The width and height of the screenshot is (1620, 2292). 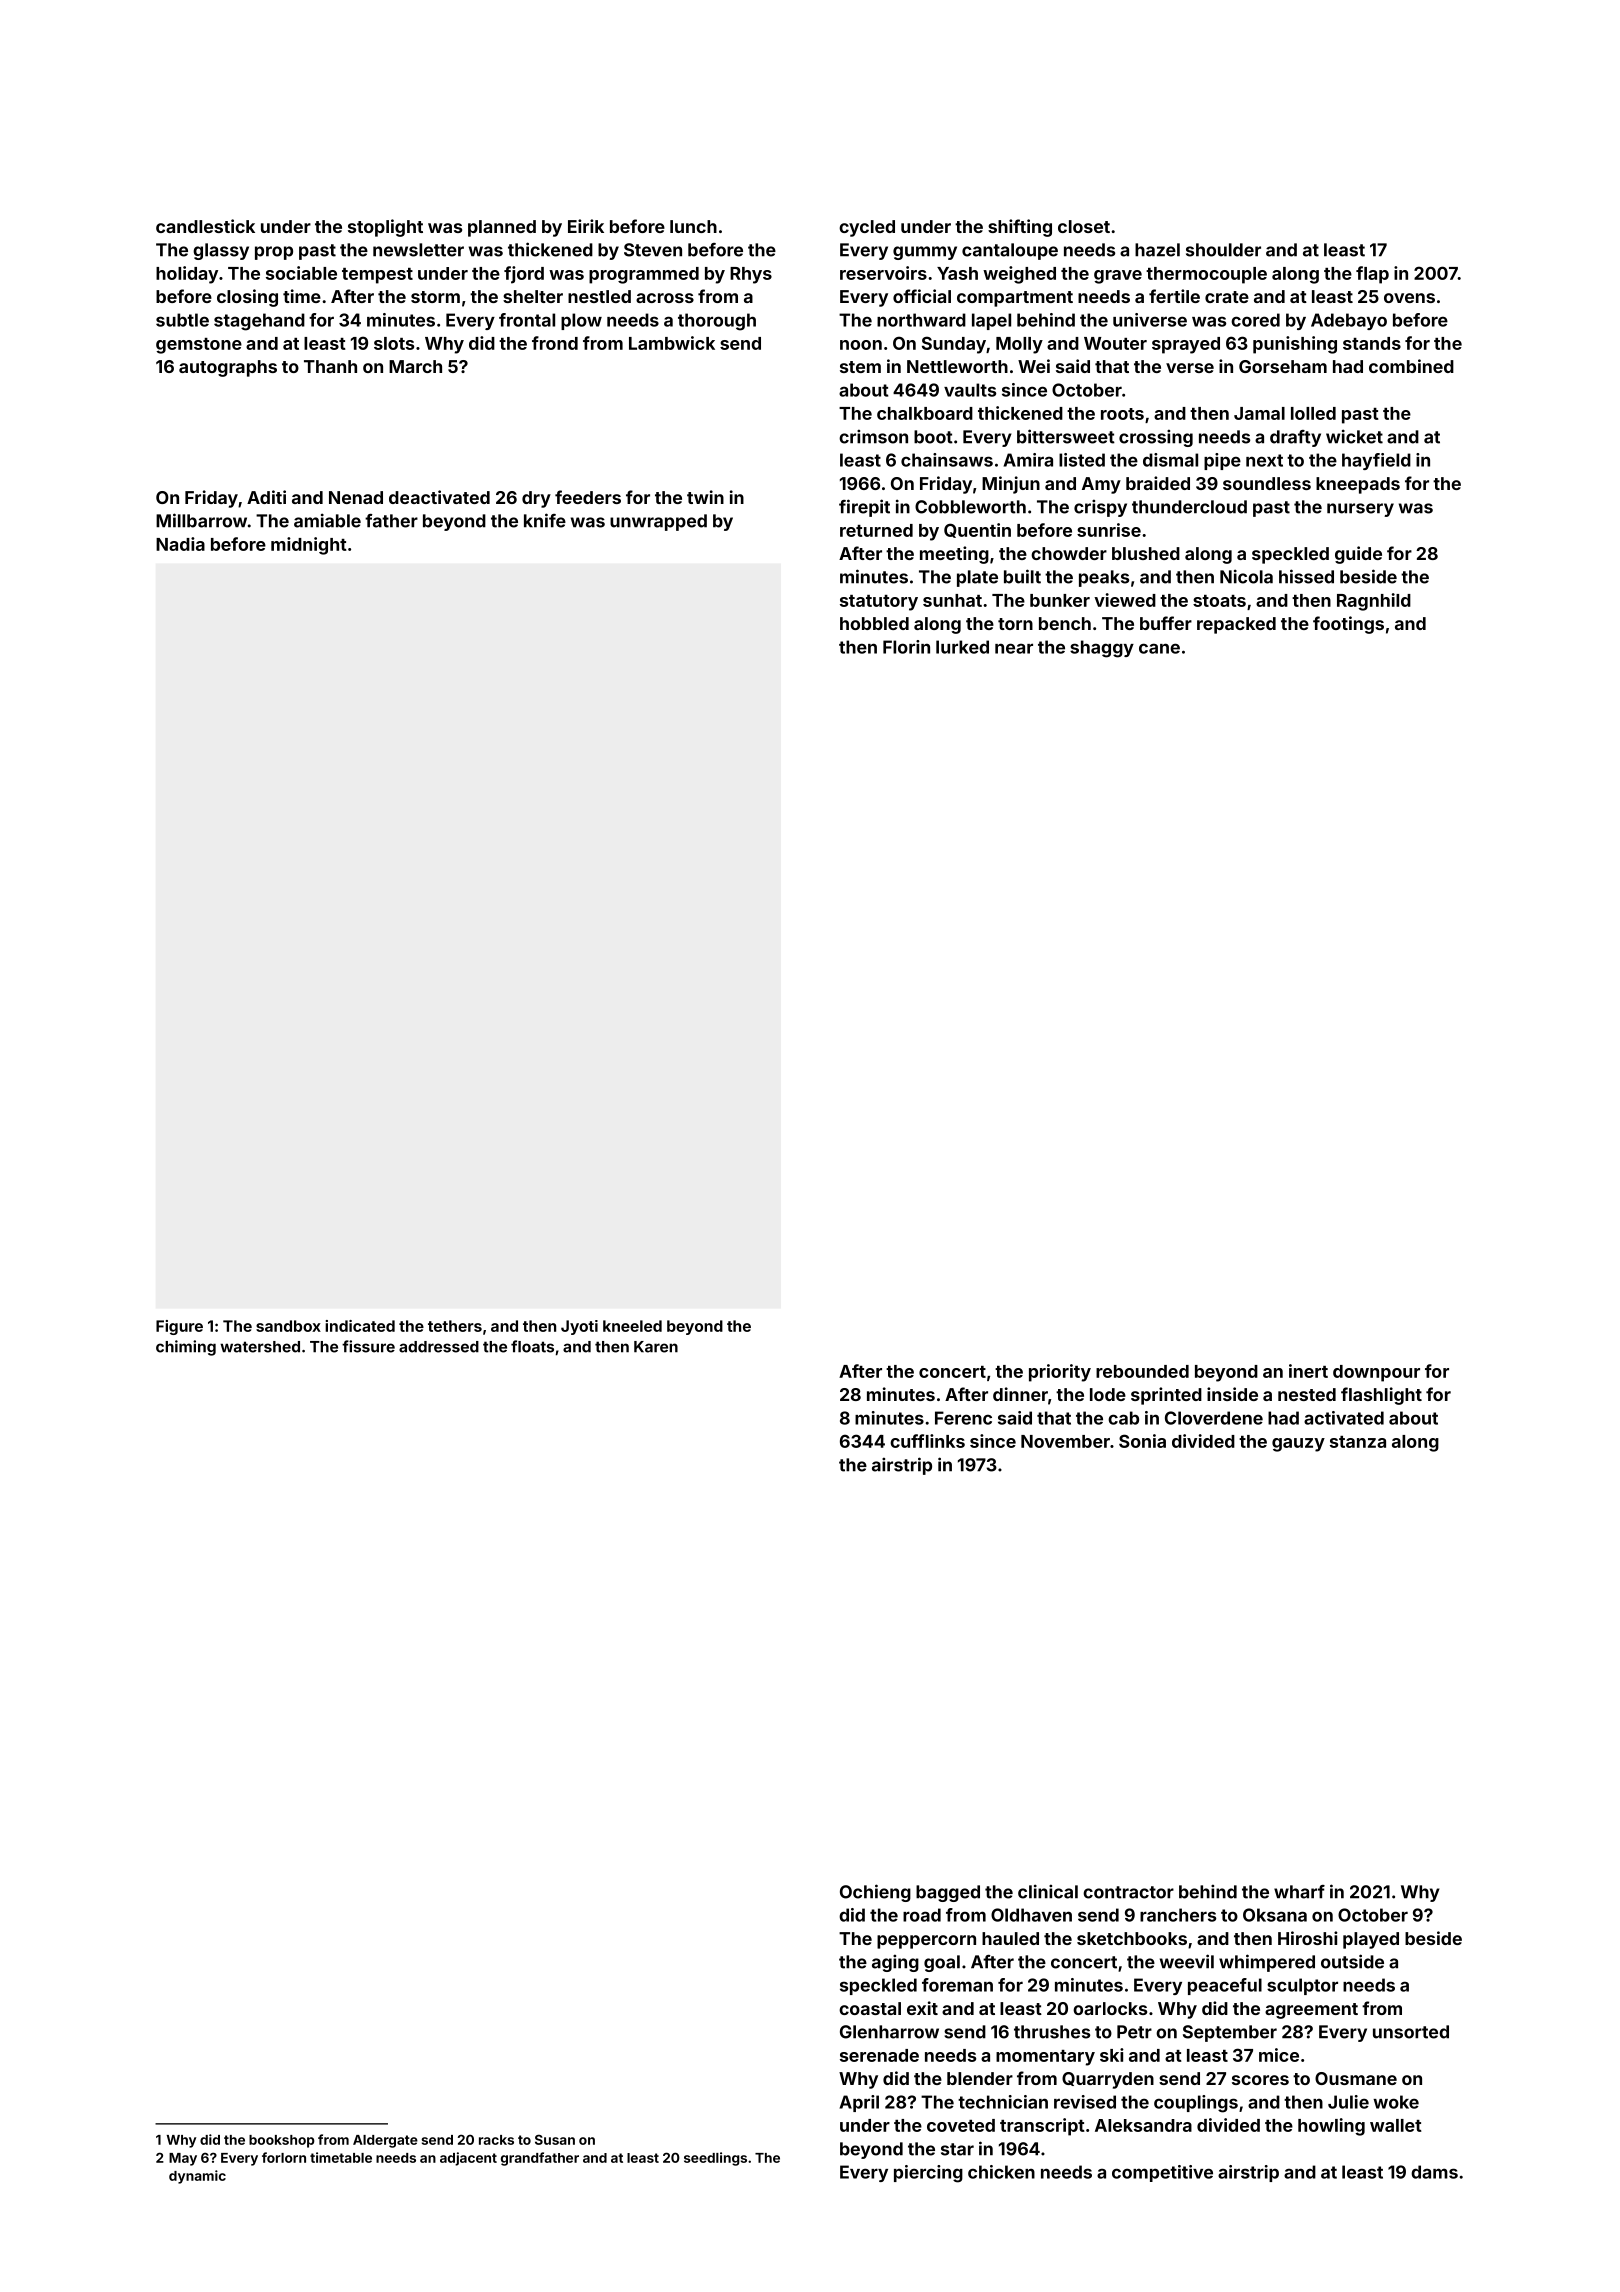 I want to click on Susan, so click(x=555, y=2139).
